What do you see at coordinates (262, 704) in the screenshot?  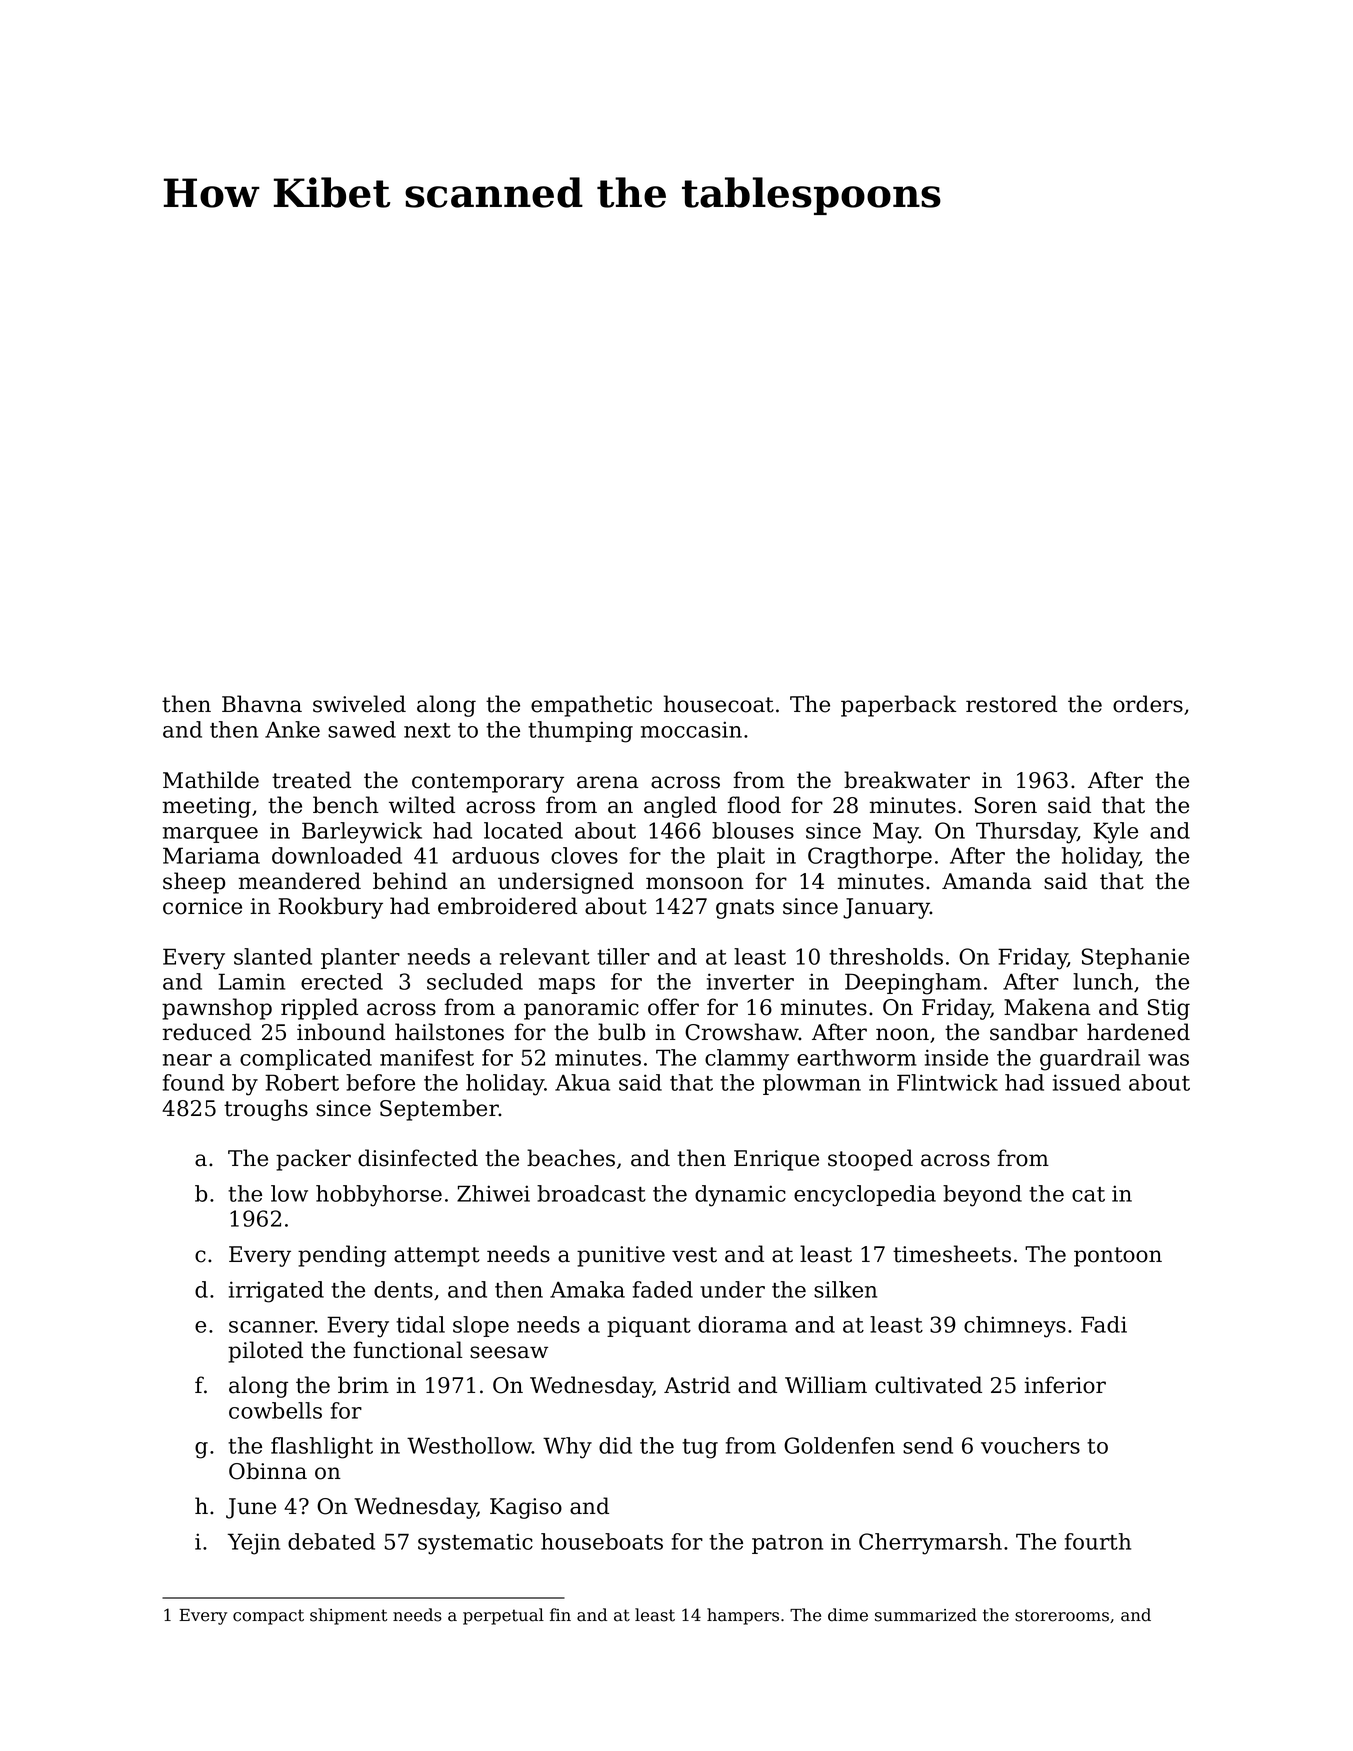 I see `Bhavna` at bounding box center [262, 704].
